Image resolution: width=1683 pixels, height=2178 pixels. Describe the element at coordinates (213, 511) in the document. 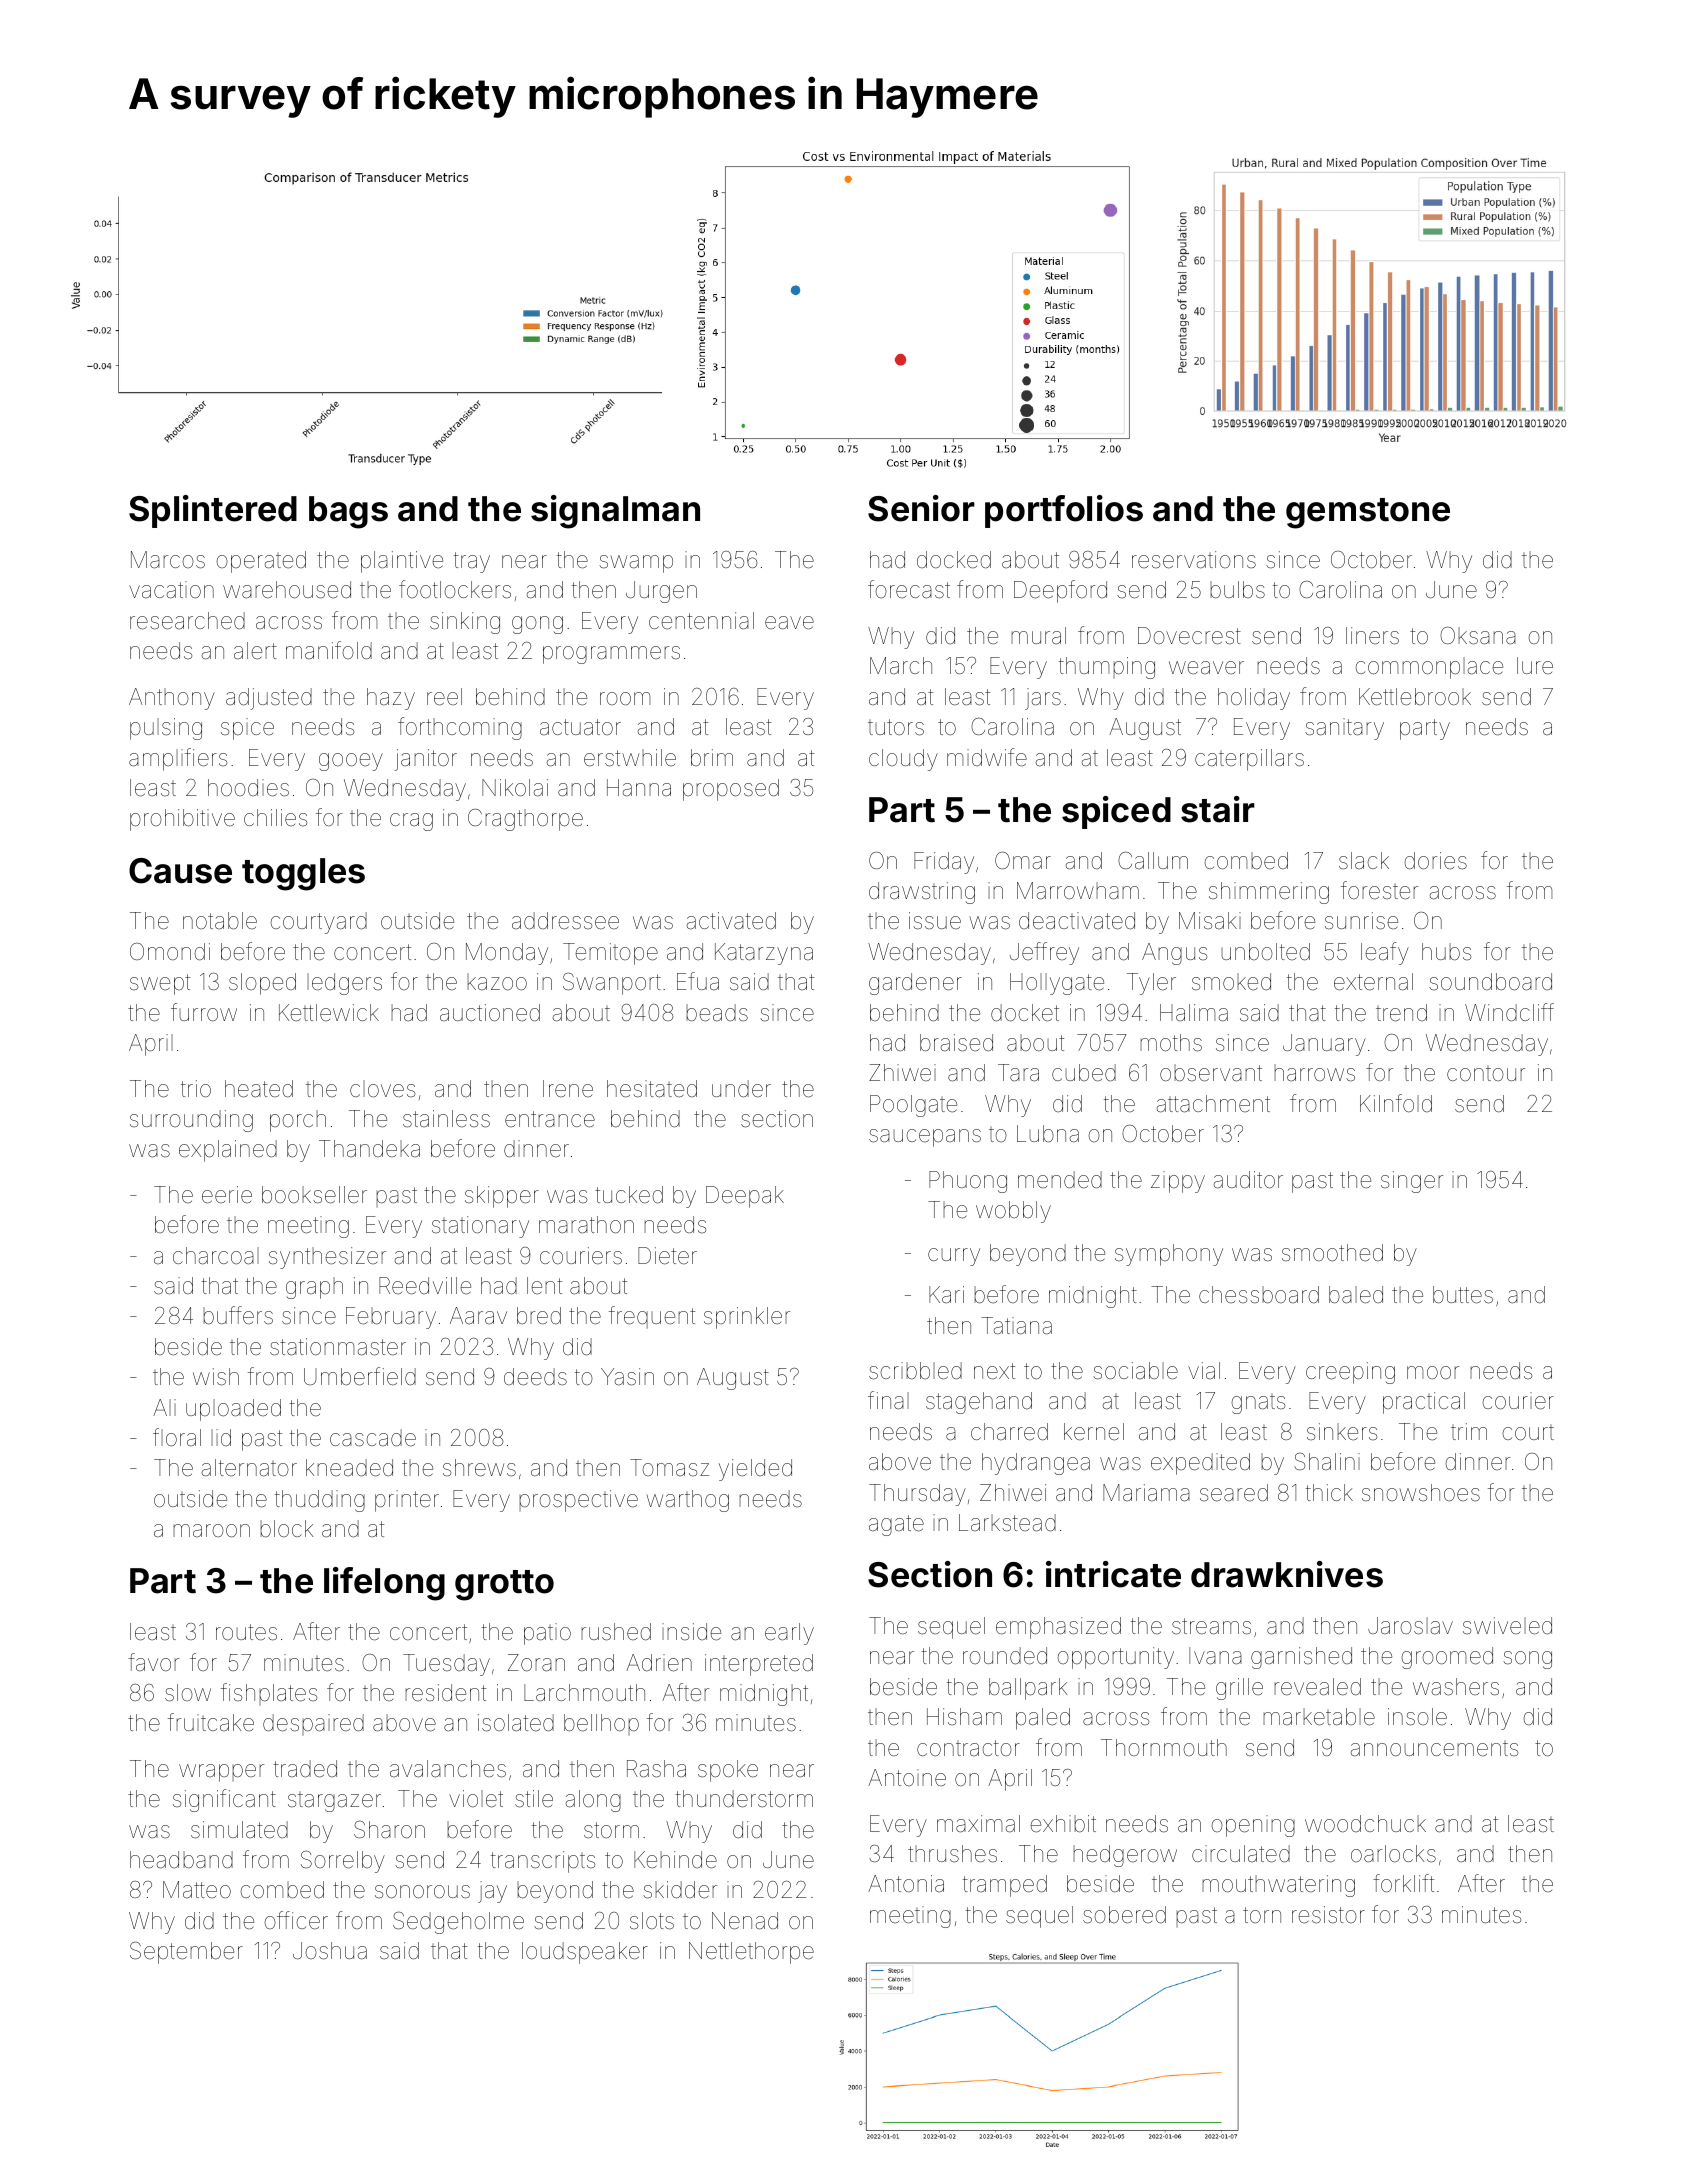

I see `Splintered` at that location.
